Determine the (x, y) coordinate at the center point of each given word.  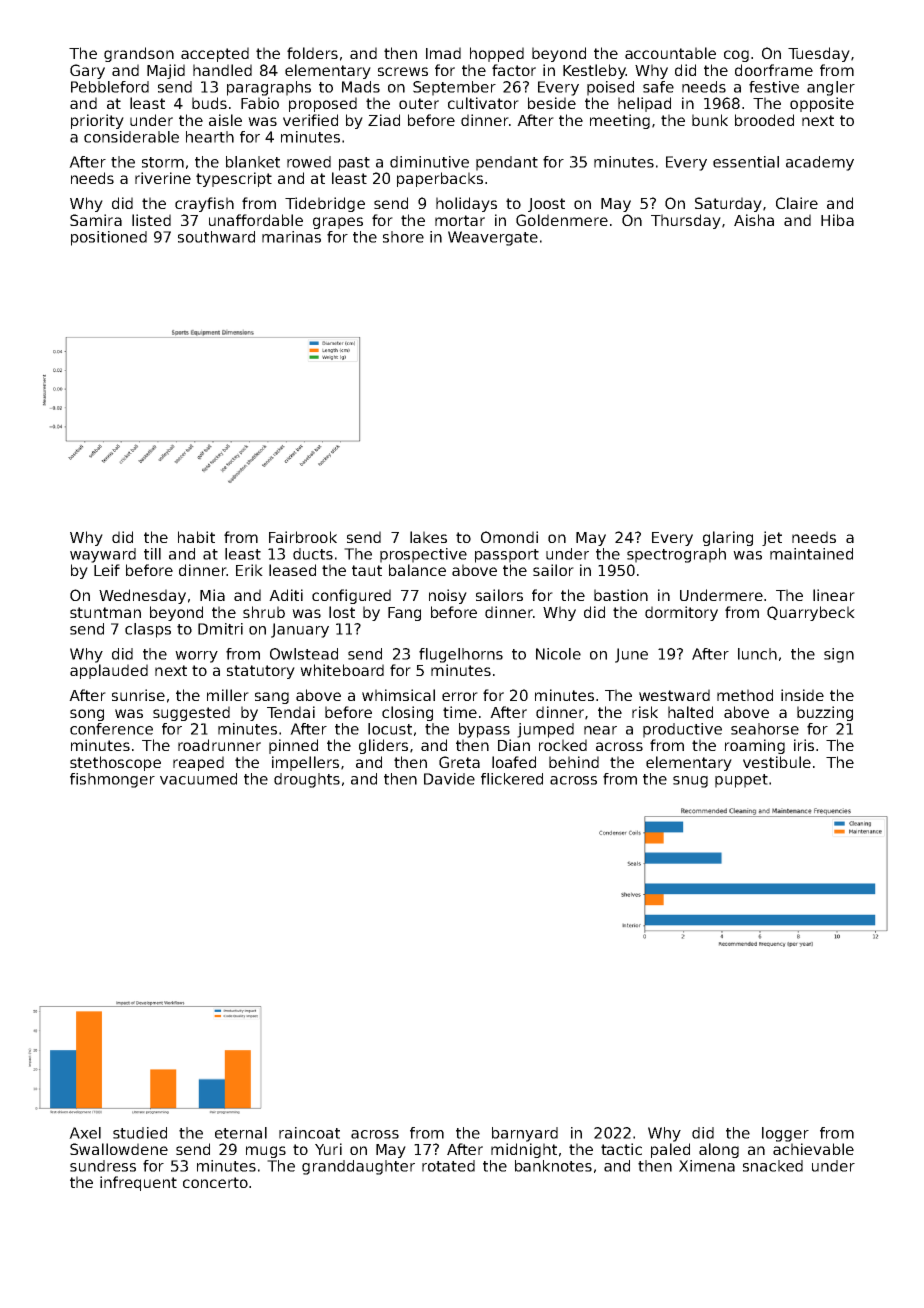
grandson (139, 54)
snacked (773, 1166)
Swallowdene (119, 1149)
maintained (811, 554)
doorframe (774, 70)
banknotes (553, 1166)
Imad (443, 53)
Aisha (754, 220)
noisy (448, 596)
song (87, 715)
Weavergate (493, 238)
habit (196, 537)
